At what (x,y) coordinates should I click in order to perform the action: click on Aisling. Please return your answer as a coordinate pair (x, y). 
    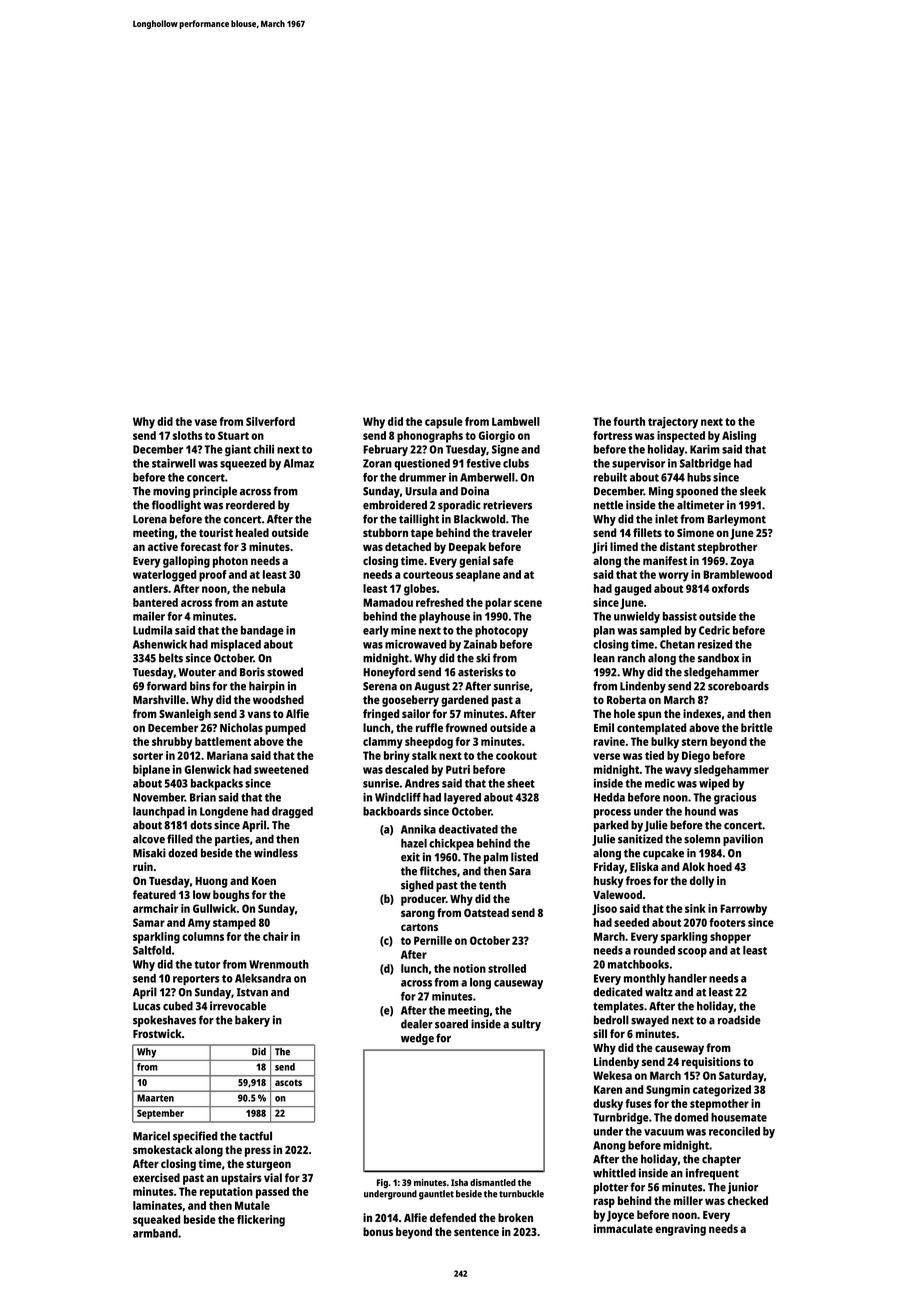
    Looking at the image, I should click on (739, 437).
